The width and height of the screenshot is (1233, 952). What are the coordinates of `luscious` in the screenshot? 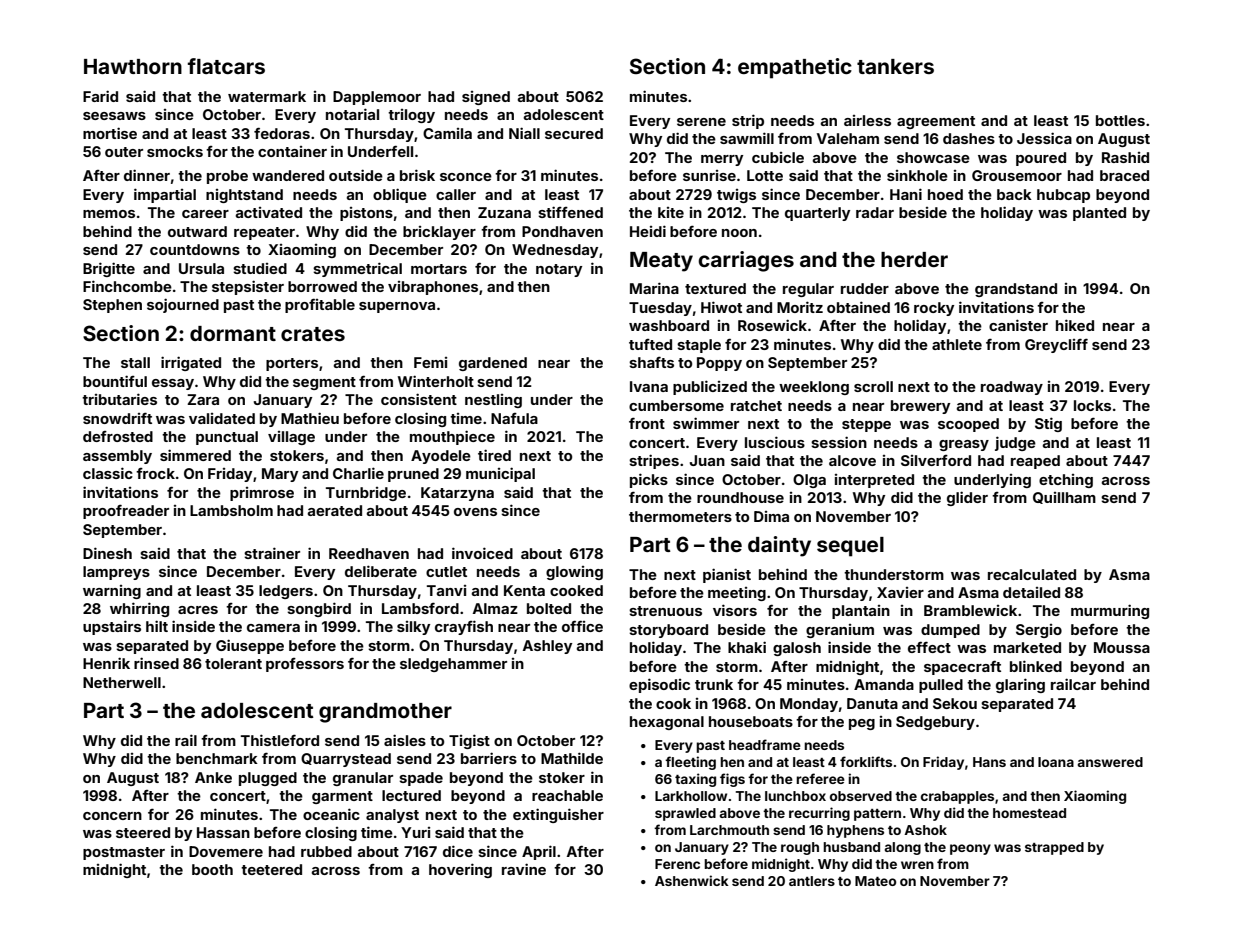 It's located at (775, 442).
